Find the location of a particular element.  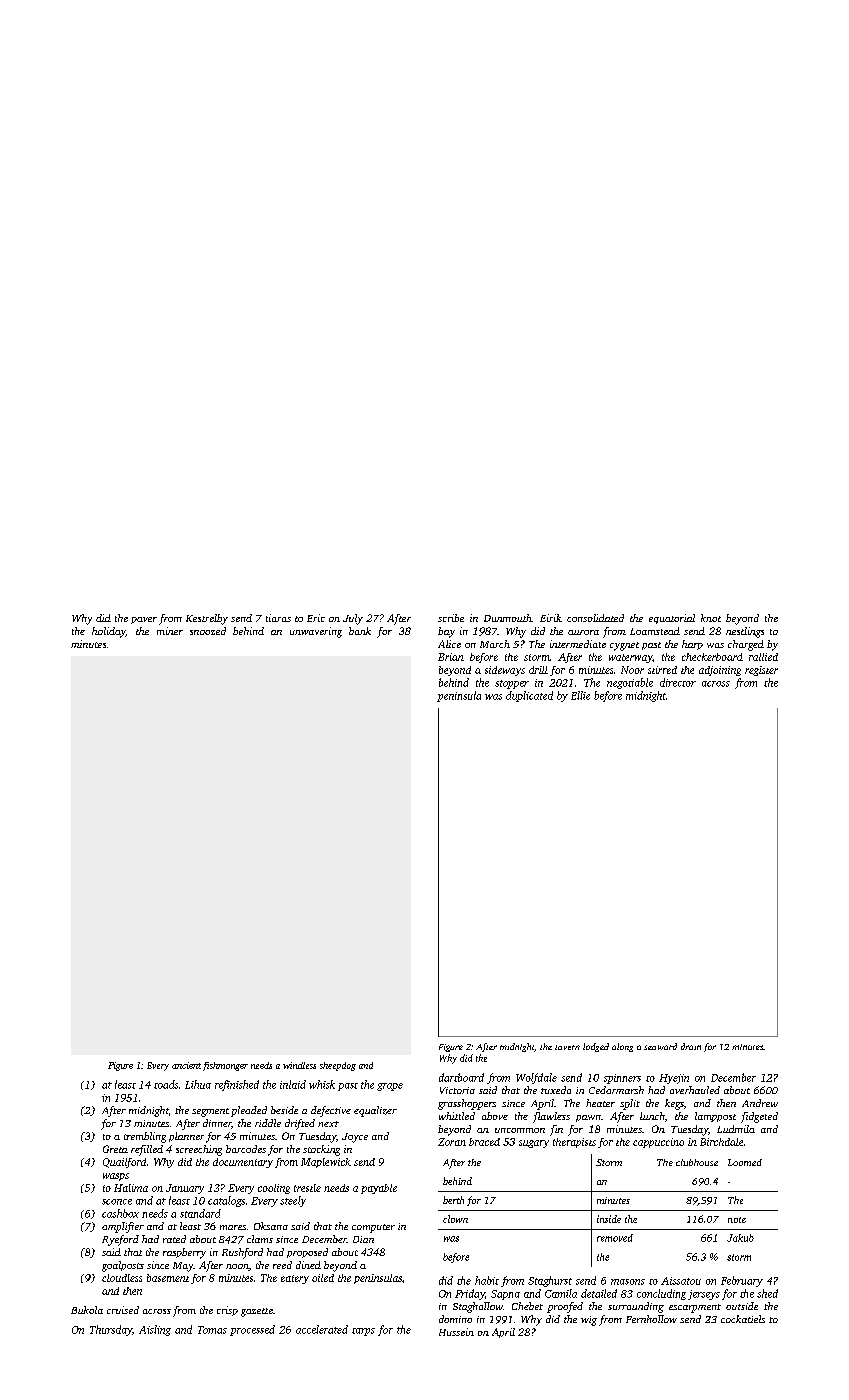

Thursday is located at coordinates (111, 1330).
